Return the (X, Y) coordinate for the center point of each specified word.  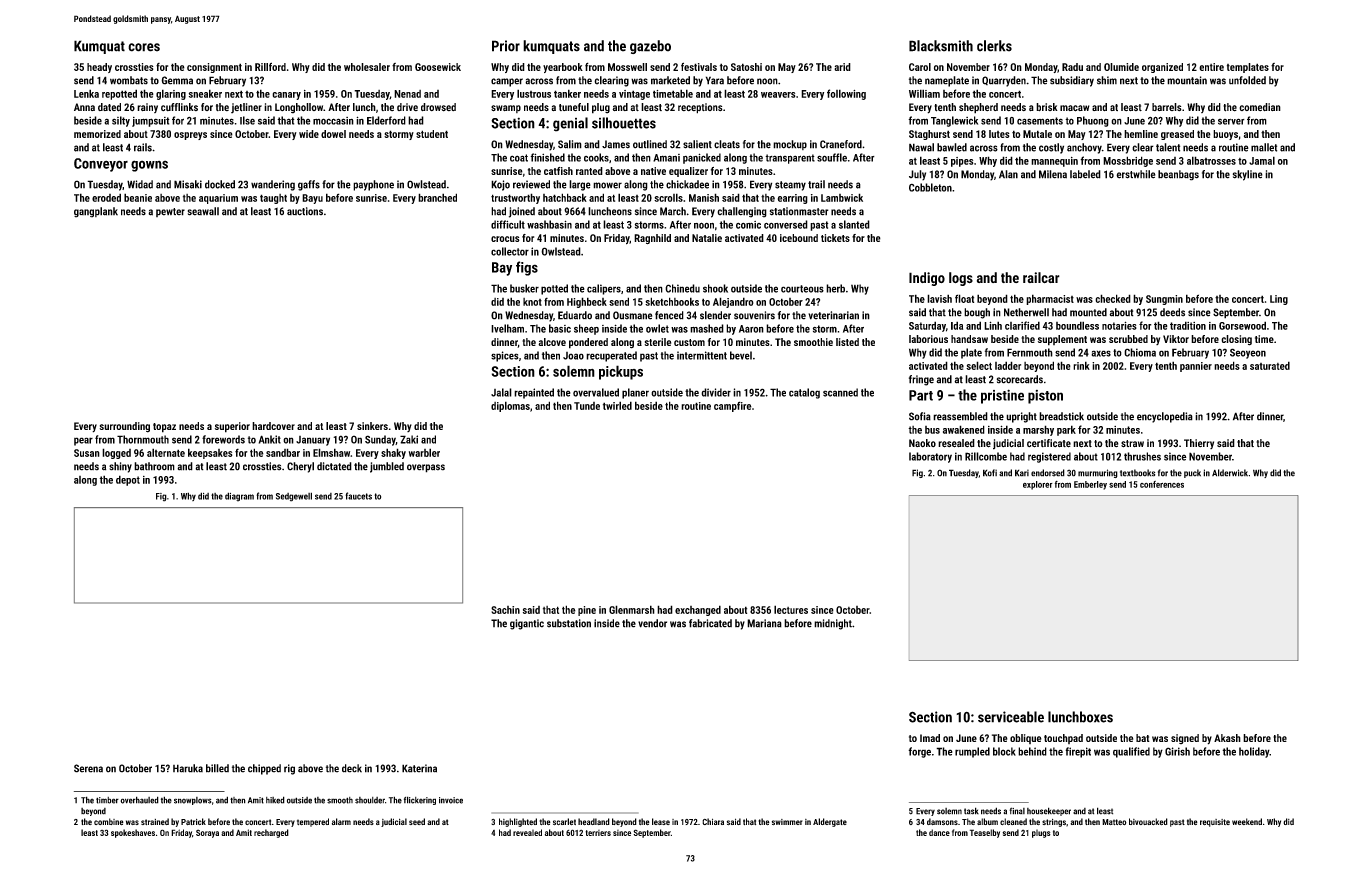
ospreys (190, 136)
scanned (840, 392)
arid (842, 67)
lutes (999, 134)
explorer (1038, 485)
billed (217, 768)
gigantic (527, 624)
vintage (634, 95)
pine (587, 611)
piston (1045, 397)
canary (286, 96)
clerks (994, 46)
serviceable (1011, 717)
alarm (341, 821)
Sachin (505, 610)
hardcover (273, 426)
